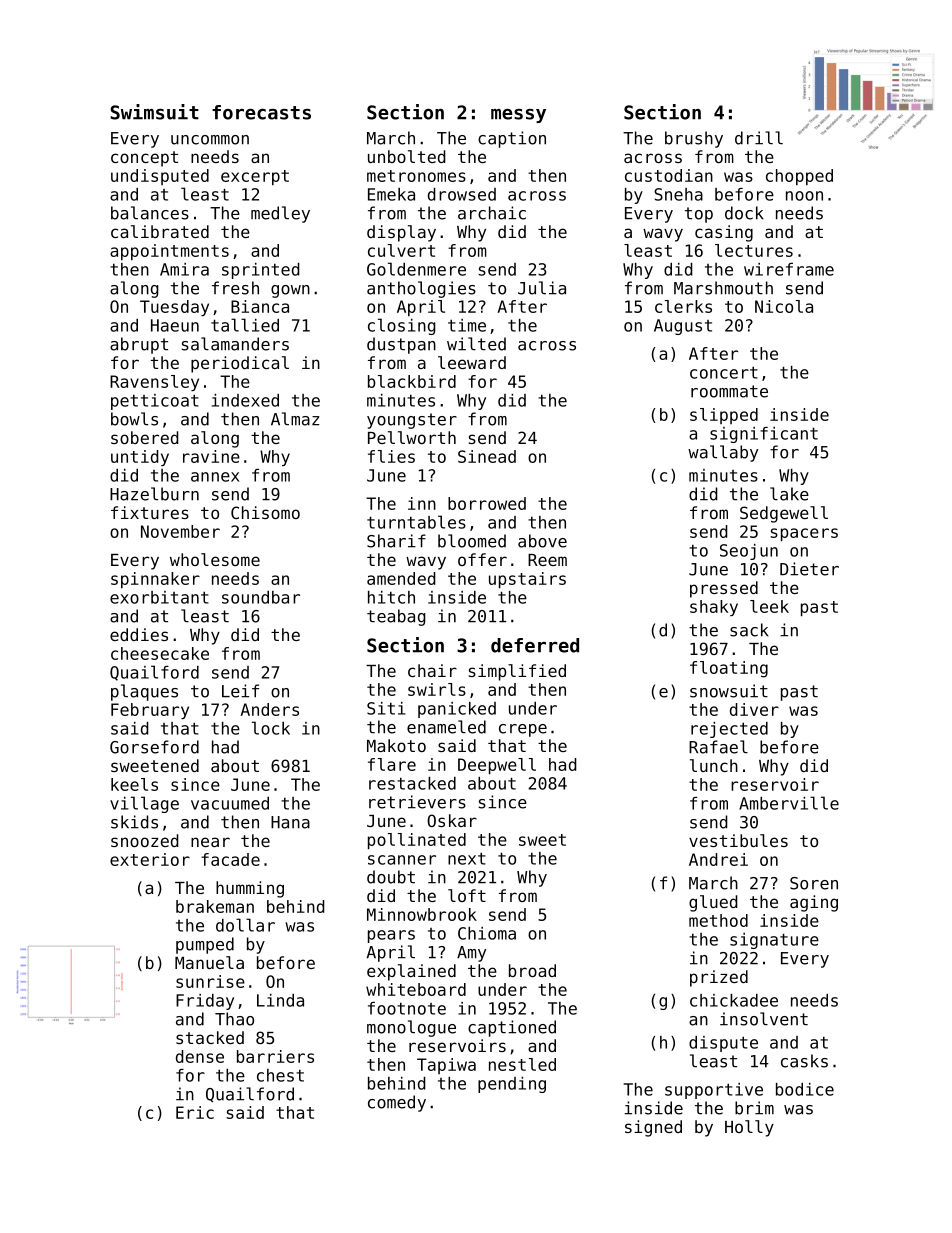 Image resolution: width=952 pixels, height=1233 pixels. Describe the element at coordinates (154, 112) in the document. I see `Swimsuit` at that location.
